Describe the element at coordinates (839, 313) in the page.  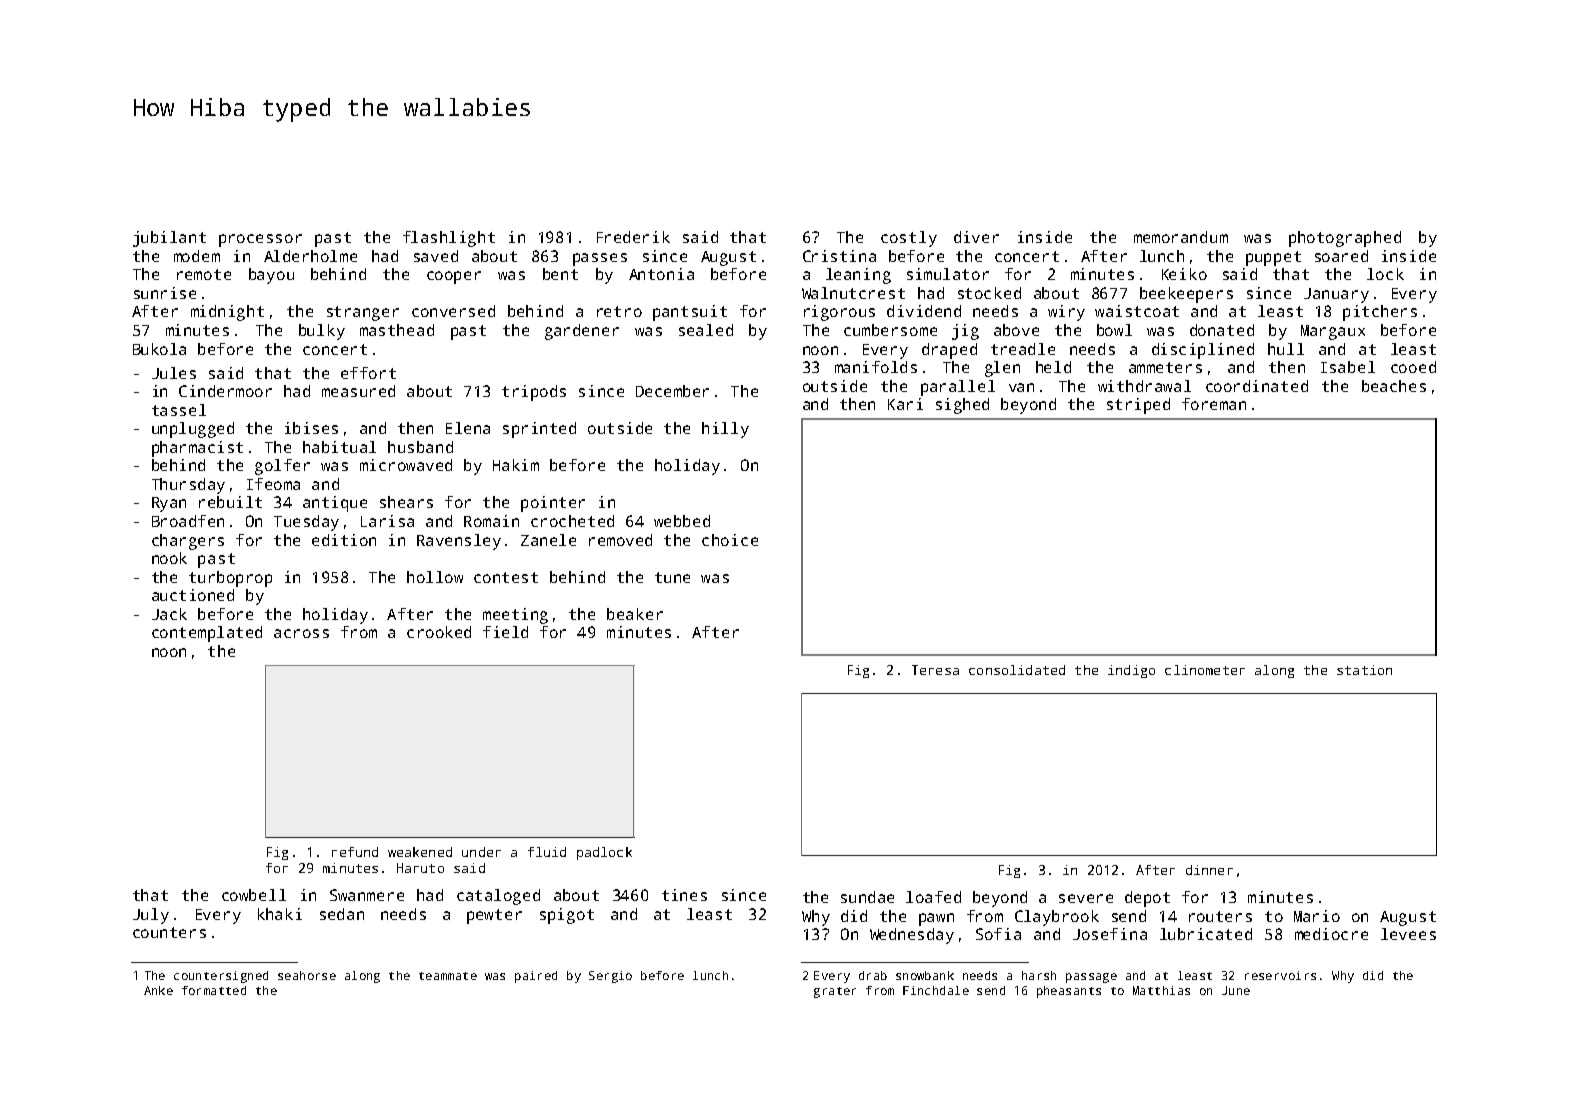
I see `rigorous` at that location.
